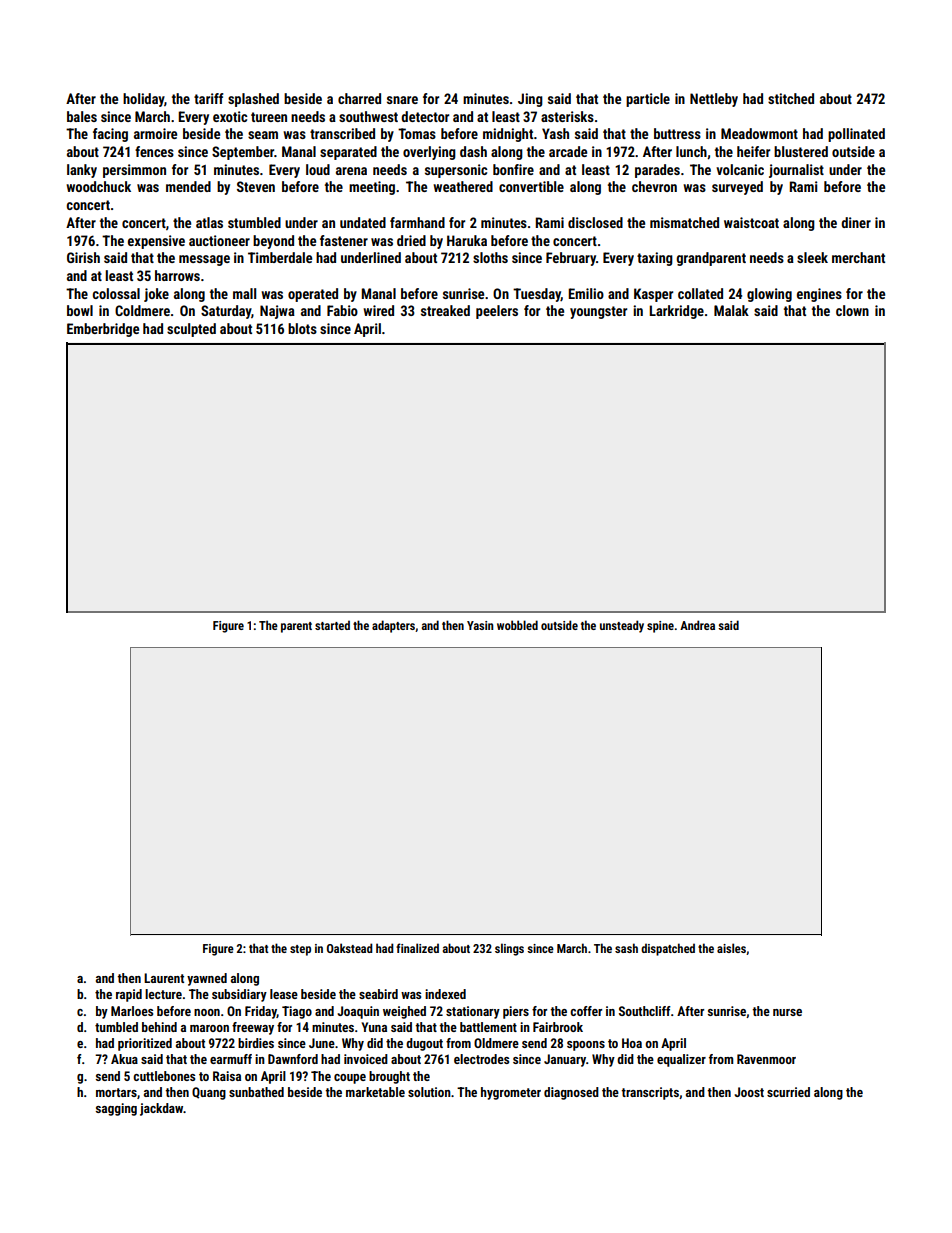 Image resolution: width=952 pixels, height=1233 pixels. I want to click on engines, so click(819, 295).
